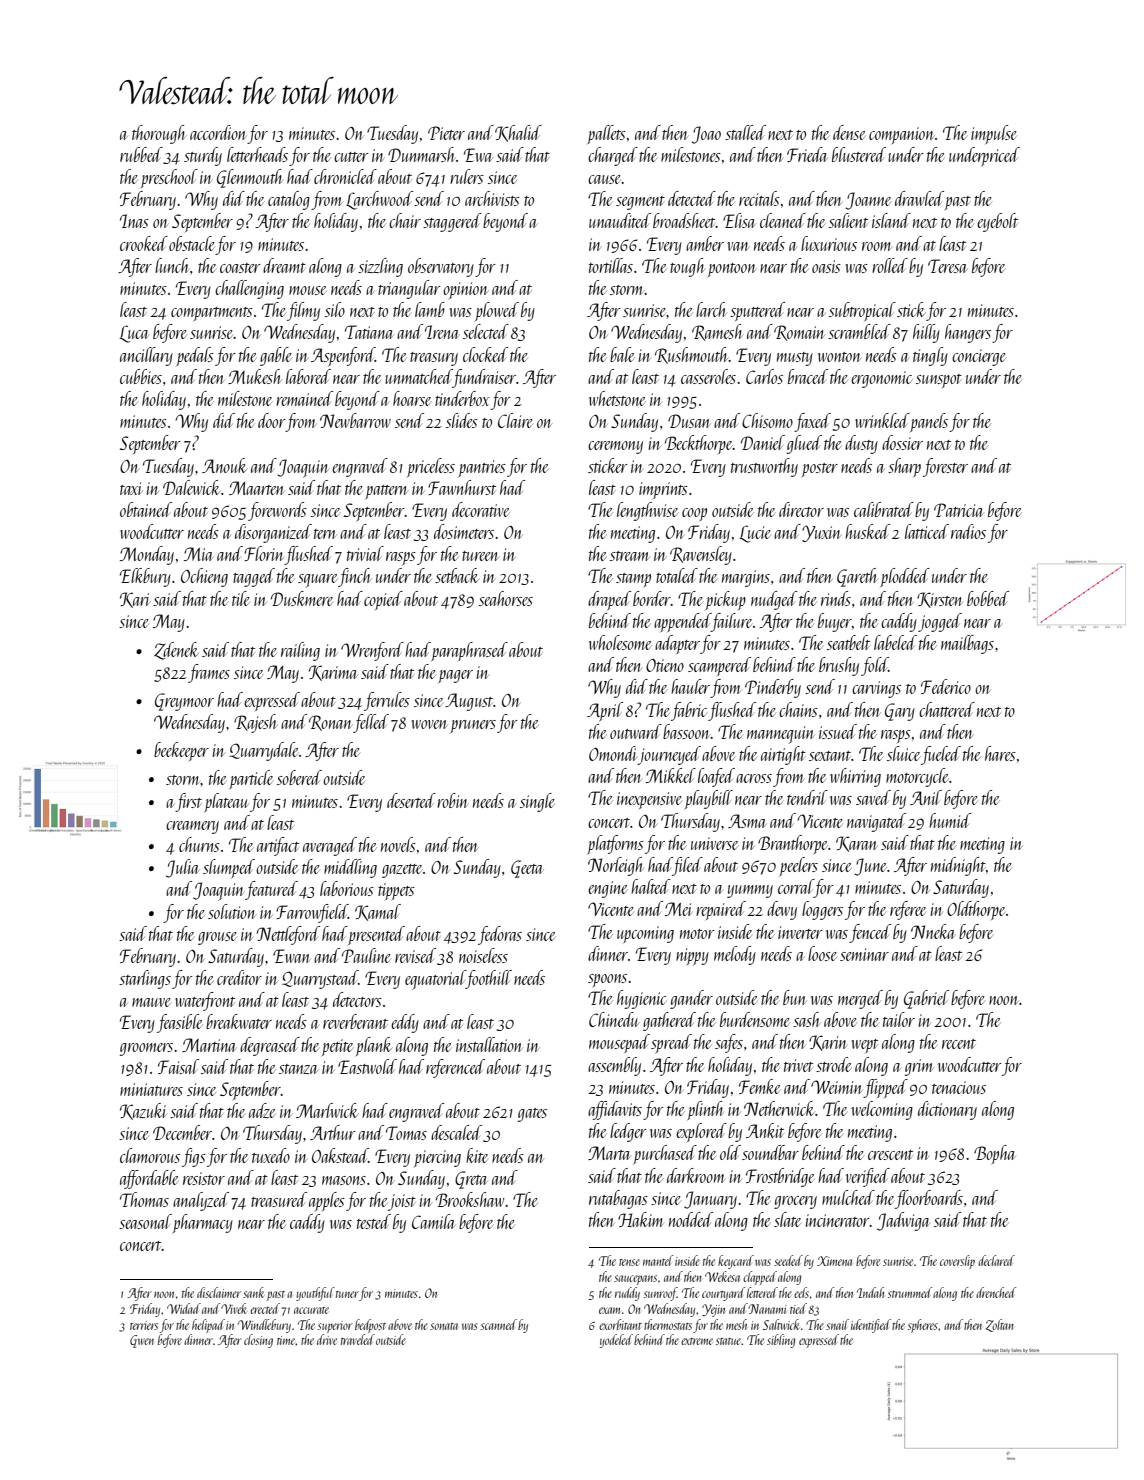 Image resolution: width=1144 pixels, height=1480 pixels. I want to click on helipad, so click(208, 1326).
